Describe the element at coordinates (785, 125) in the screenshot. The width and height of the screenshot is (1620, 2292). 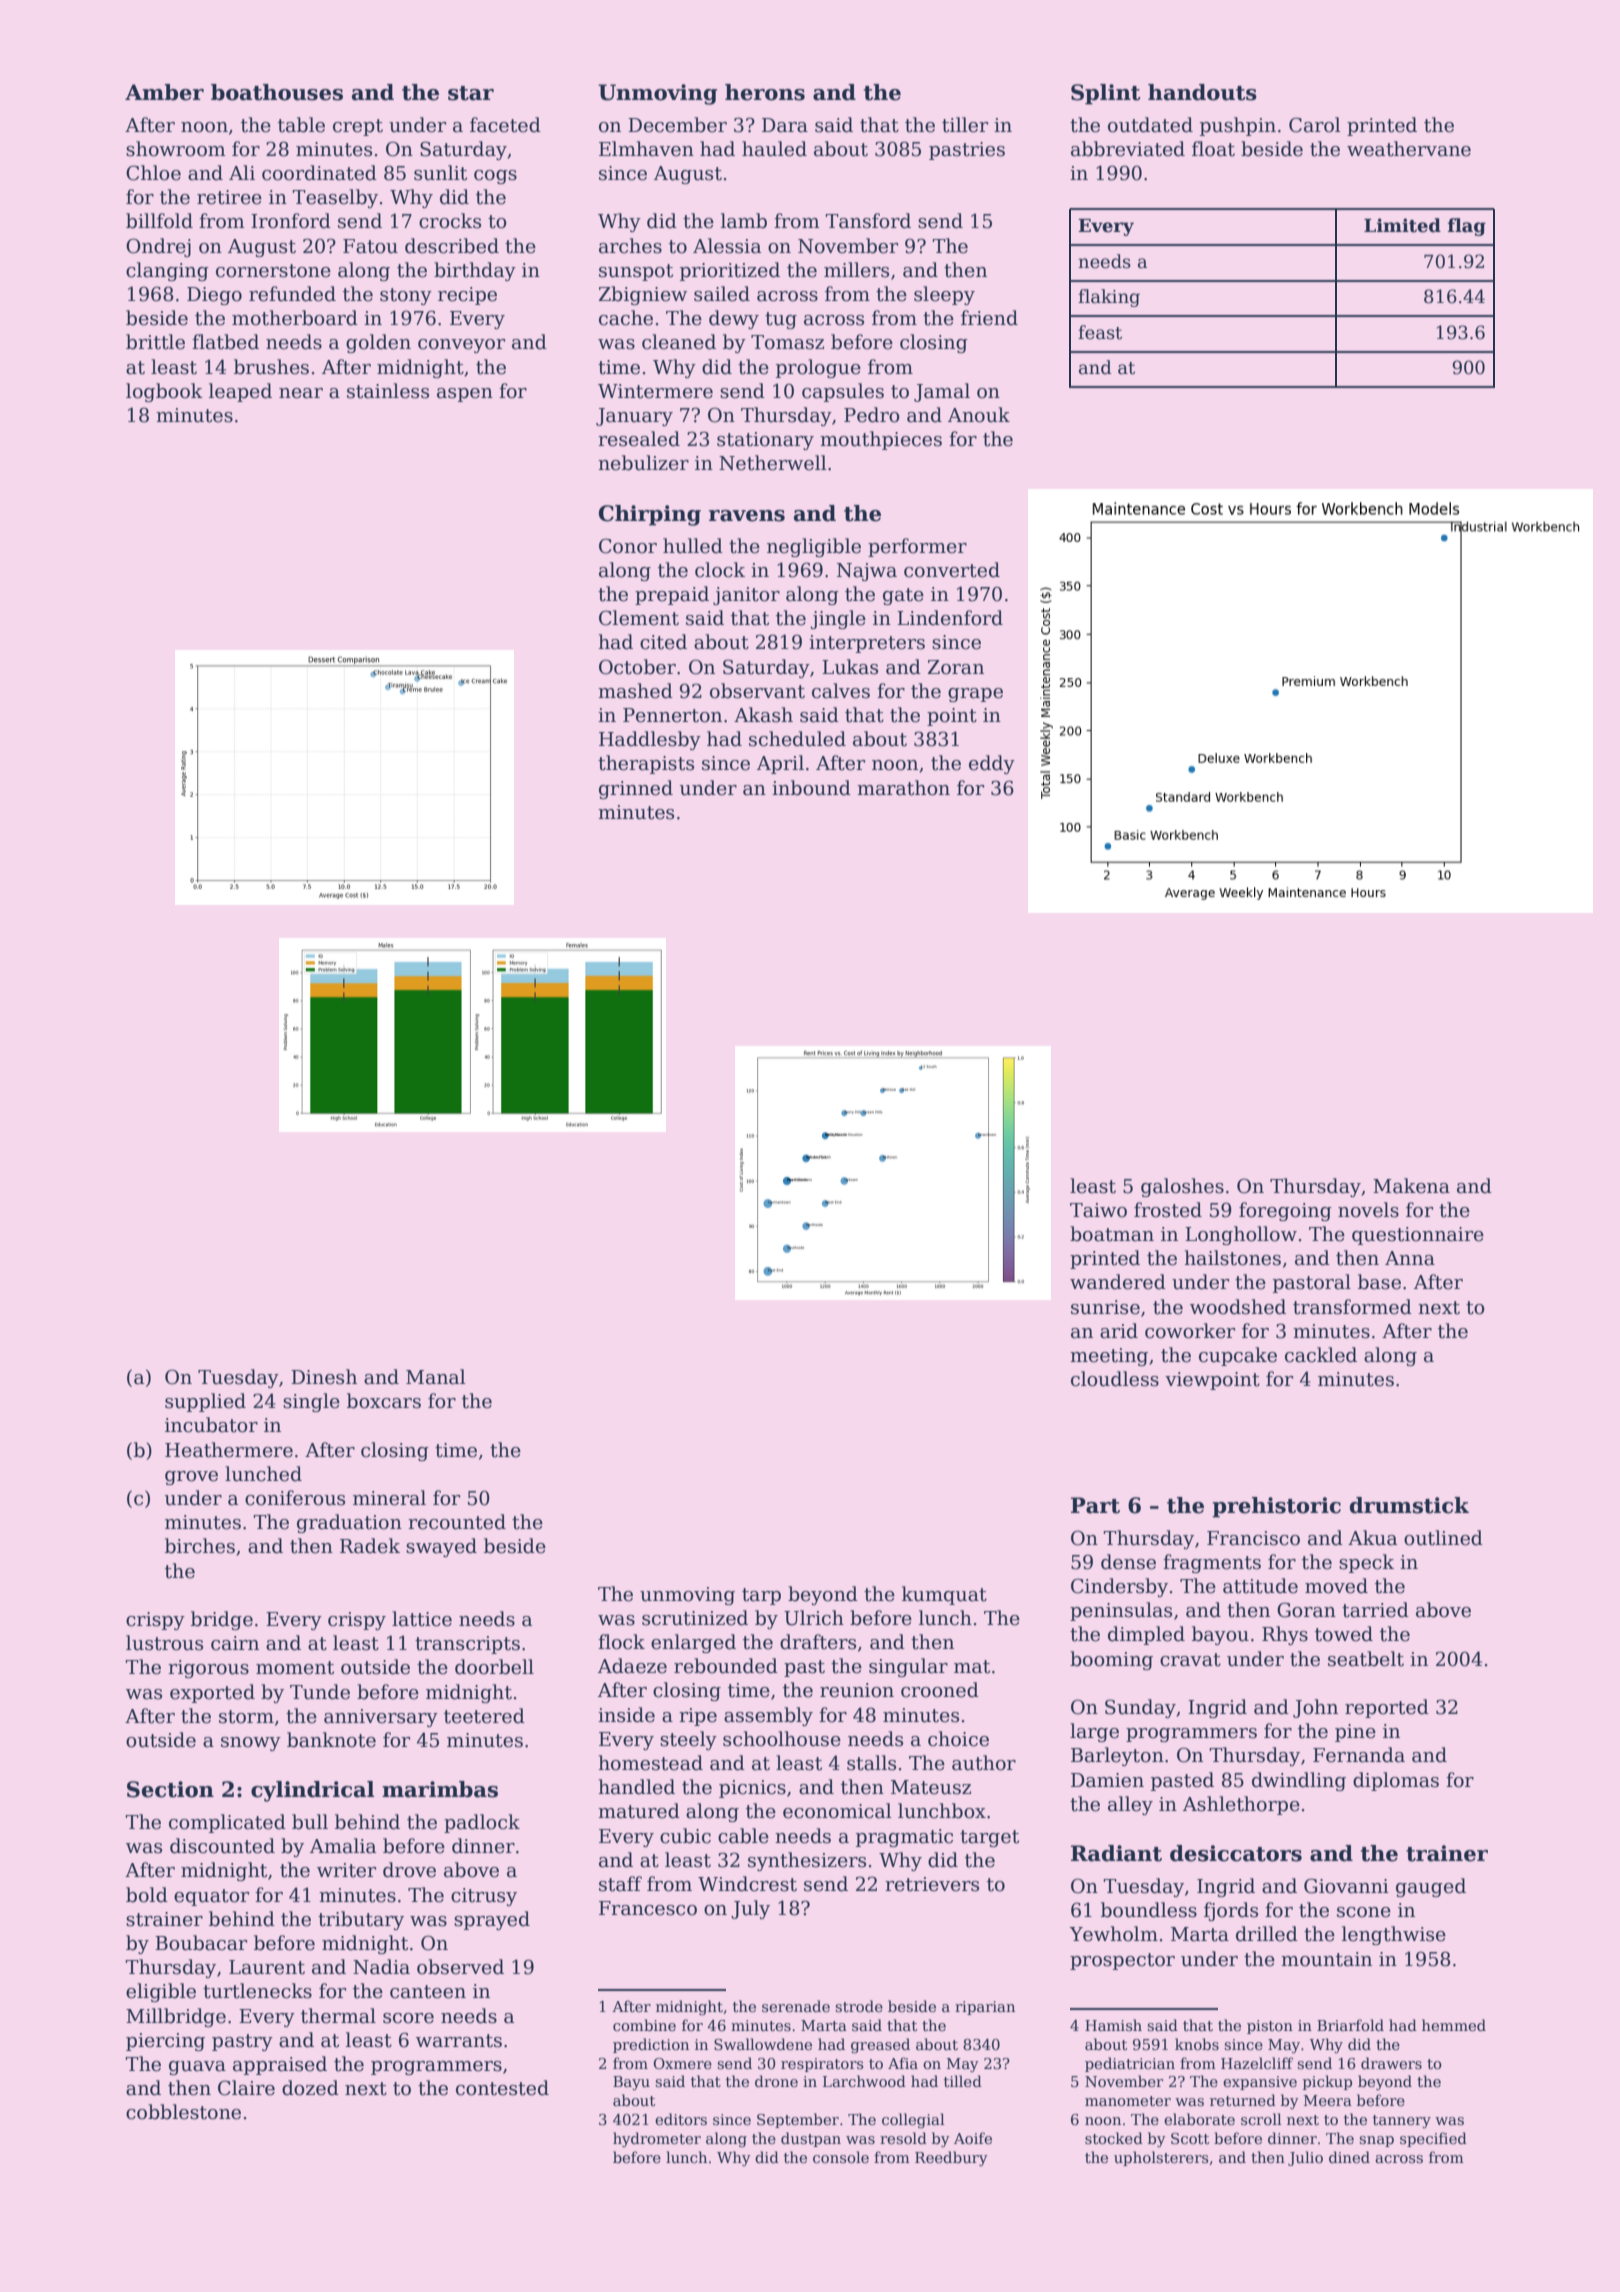
I see `Dara` at that location.
